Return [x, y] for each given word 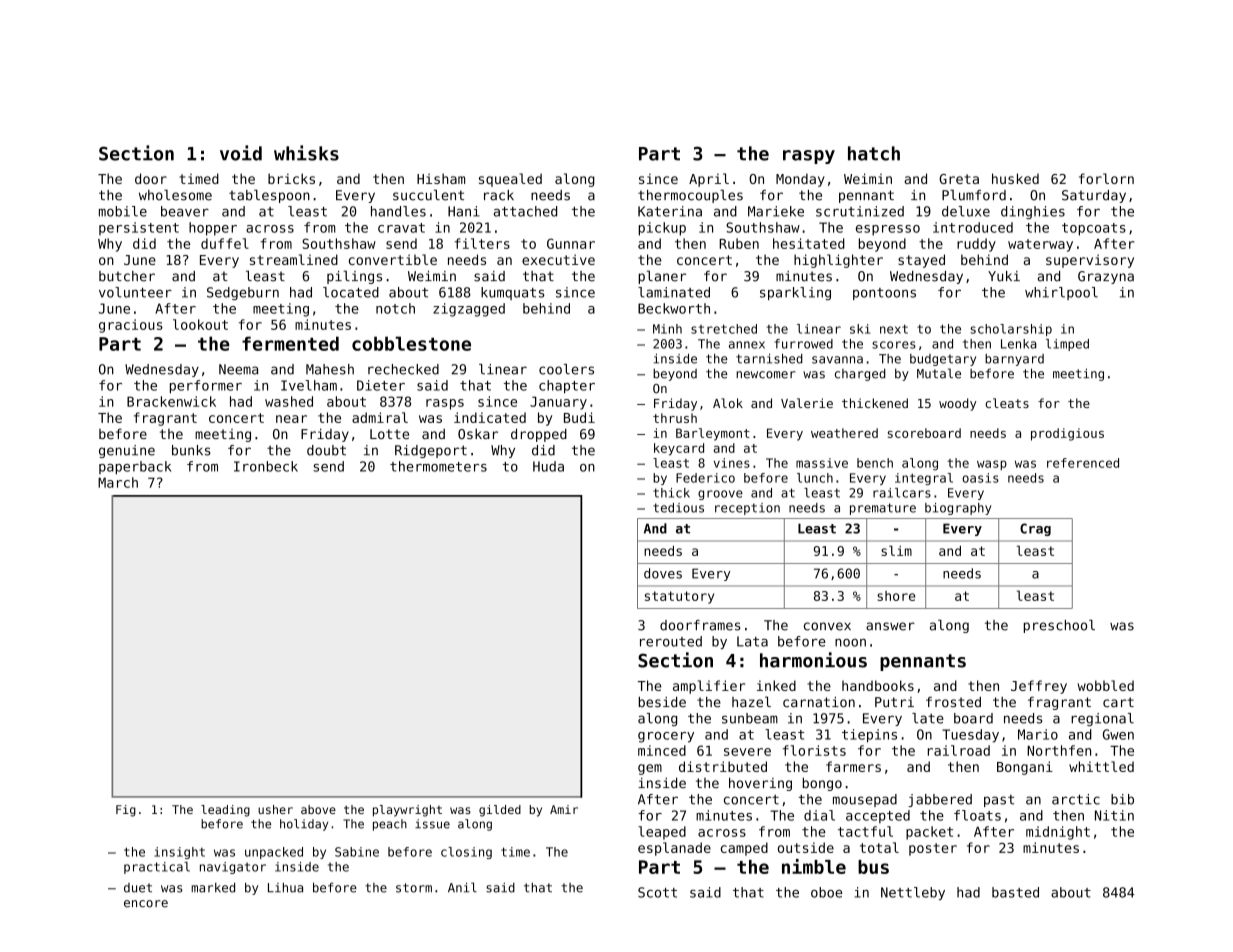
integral [924, 479]
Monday [800, 180]
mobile [123, 211]
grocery [666, 737]
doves [663, 573]
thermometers [438, 466]
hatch [874, 153]
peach [390, 825]
